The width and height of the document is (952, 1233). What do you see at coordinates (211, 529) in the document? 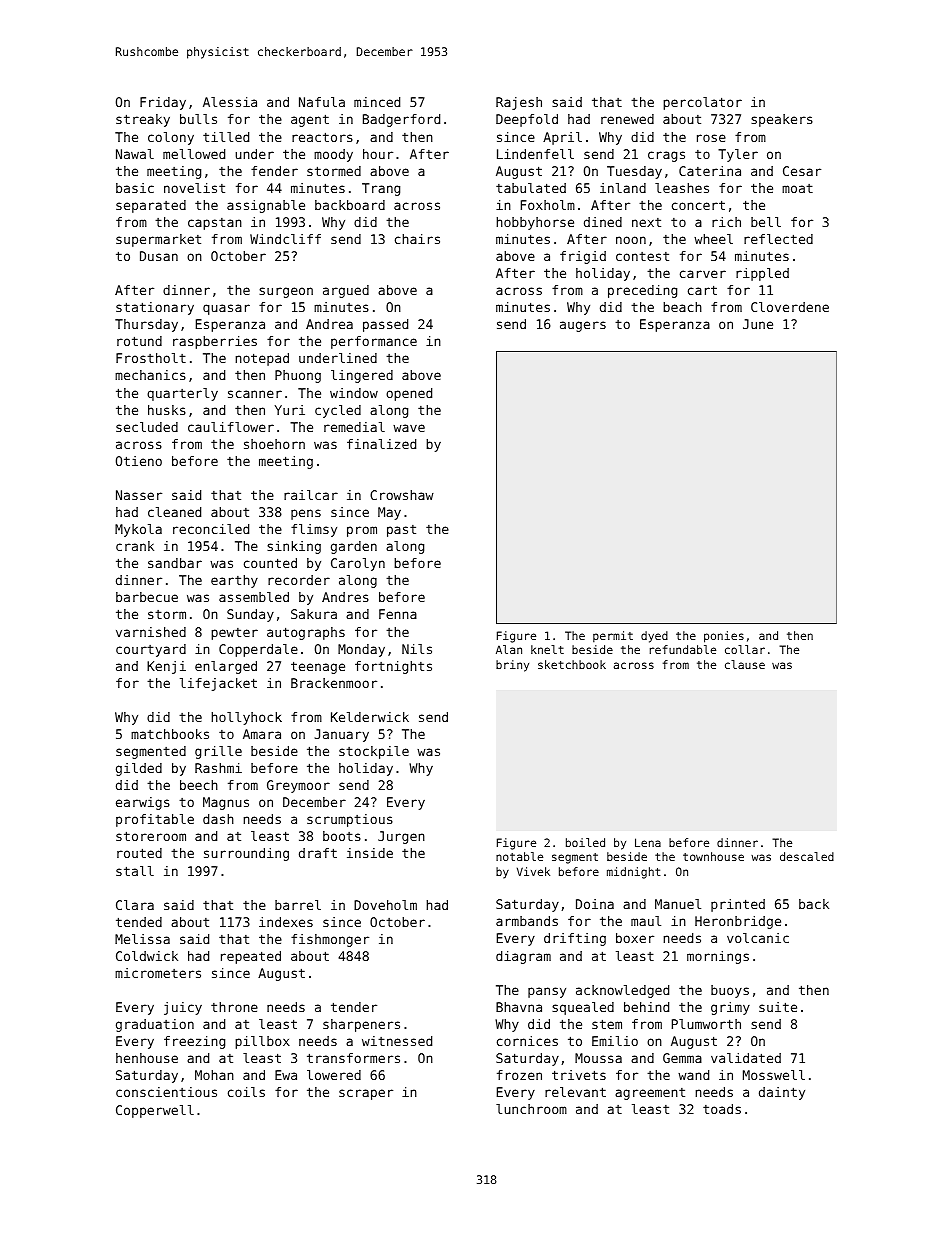
I see `reconciled` at bounding box center [211, 529].
